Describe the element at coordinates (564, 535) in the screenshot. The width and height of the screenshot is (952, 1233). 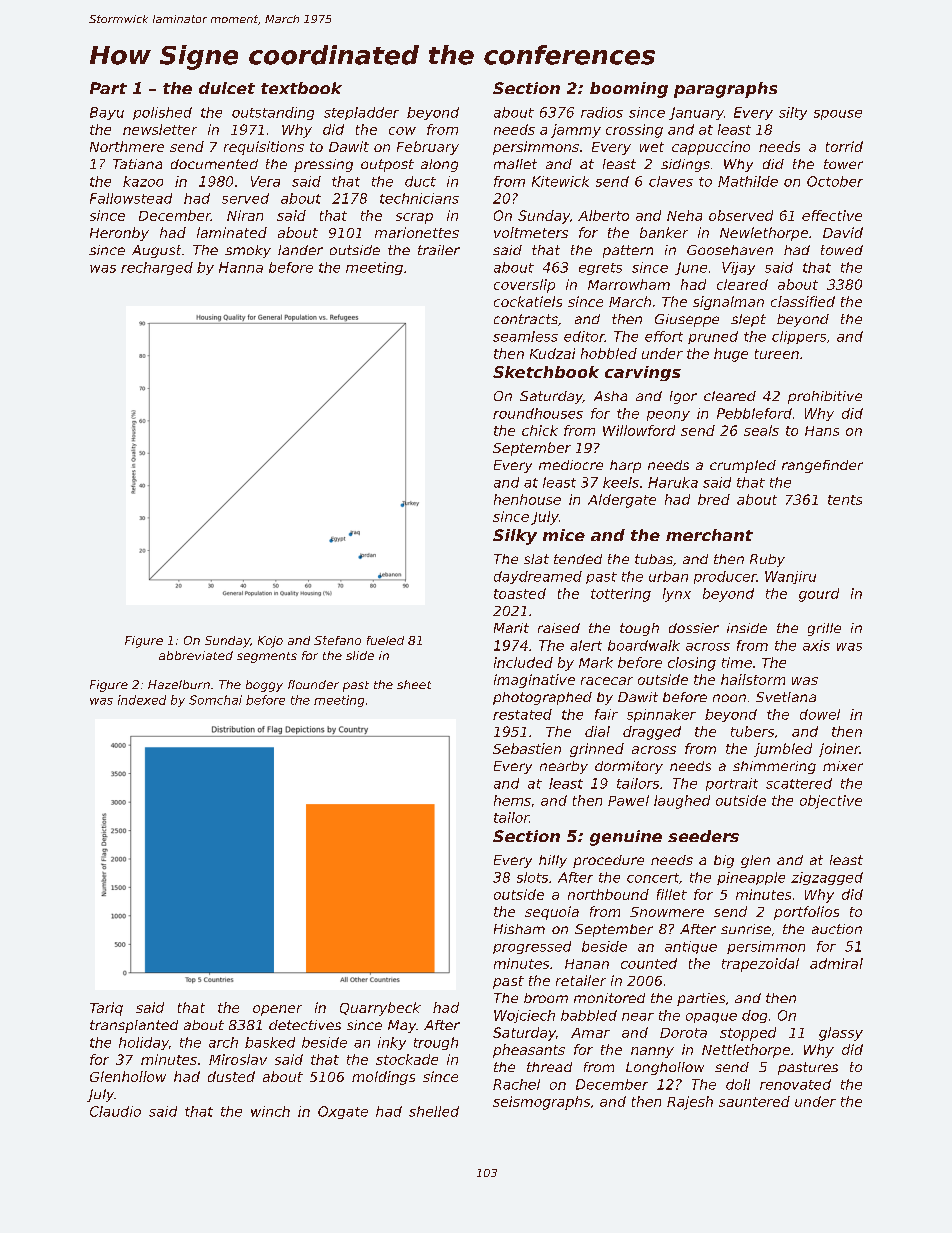
I see `mice` at that location.
